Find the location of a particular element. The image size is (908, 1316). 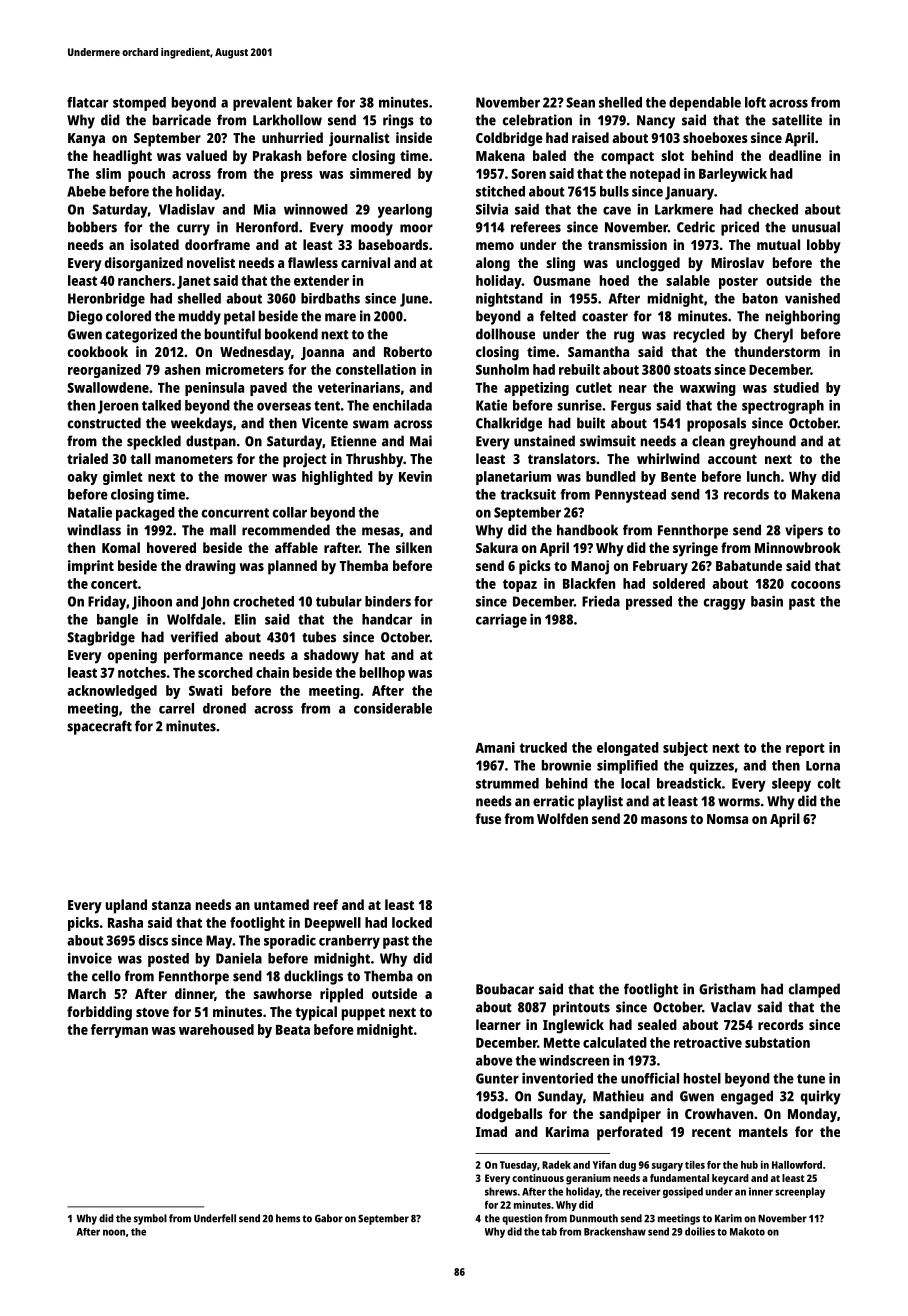

Brackenshaw is located at coordinates (615, 1231).
